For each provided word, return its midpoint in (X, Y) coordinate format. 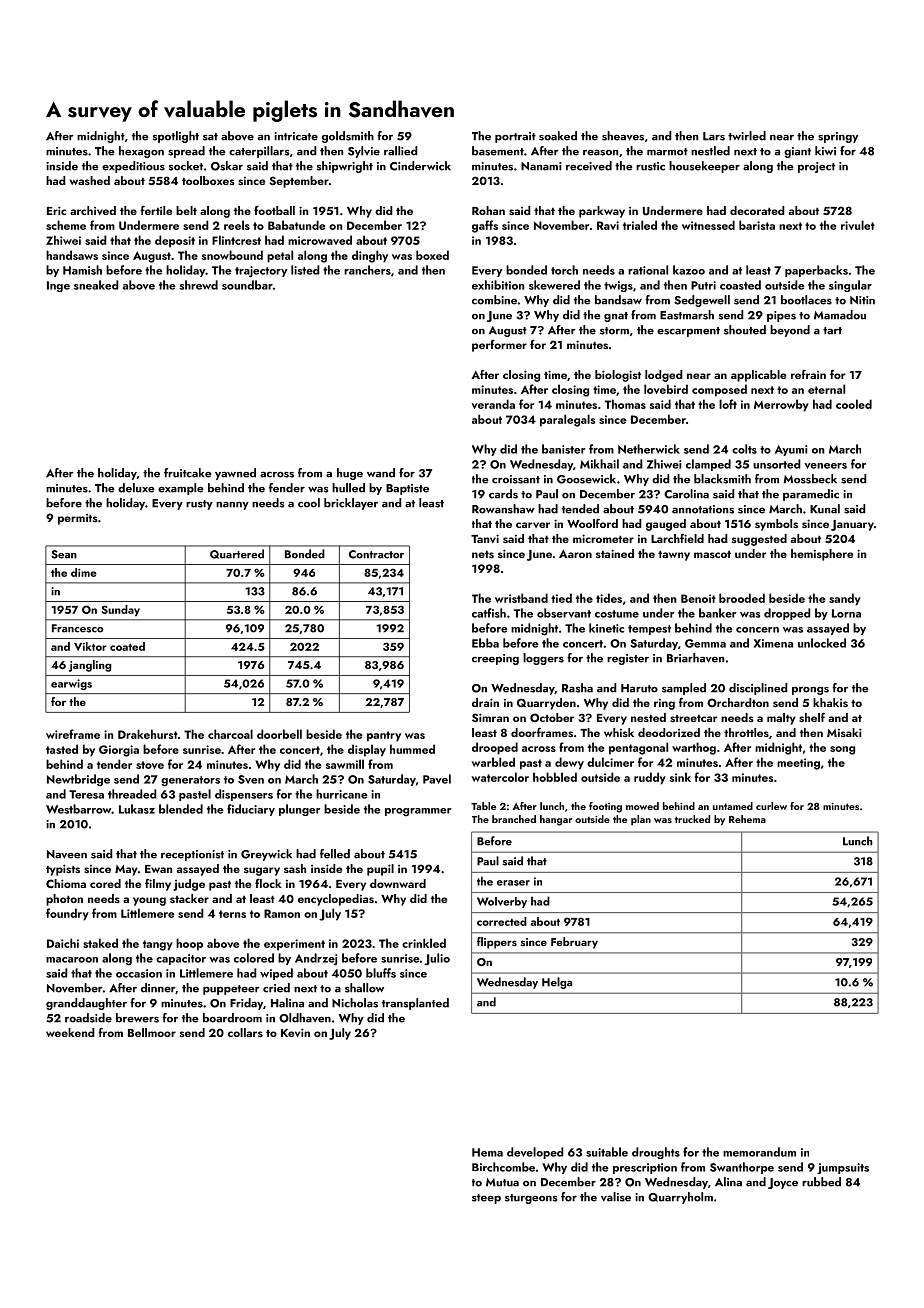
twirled (747, 136)
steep (486, 1199)
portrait (515, 137)
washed (90, 180)
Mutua (502, 1182)
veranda (493, 404)
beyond (790, 331)
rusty (199, 505)
